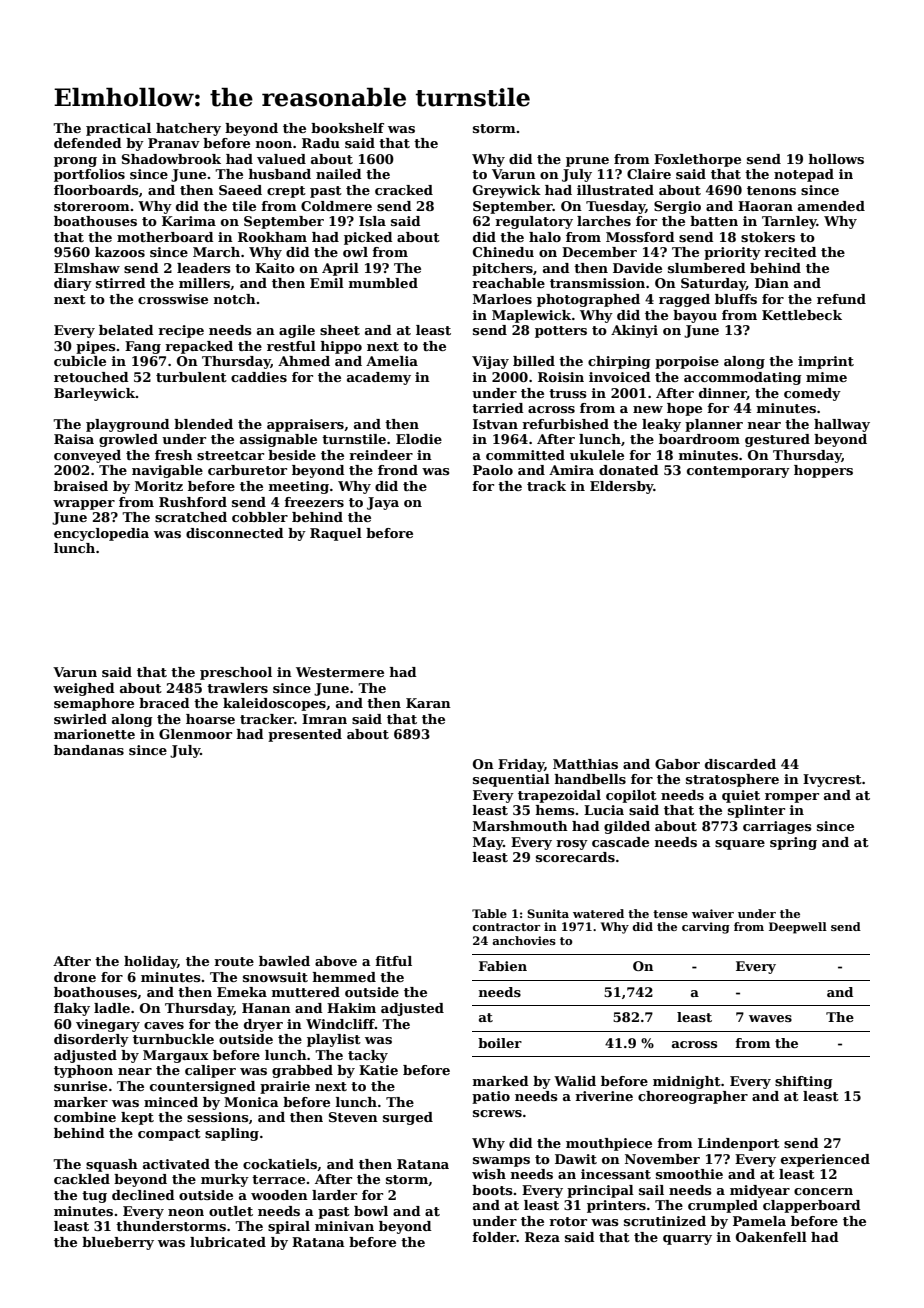 The width and height of the screenshot is (924, 1308). I want to click on hatchery, so click(188, 129).
